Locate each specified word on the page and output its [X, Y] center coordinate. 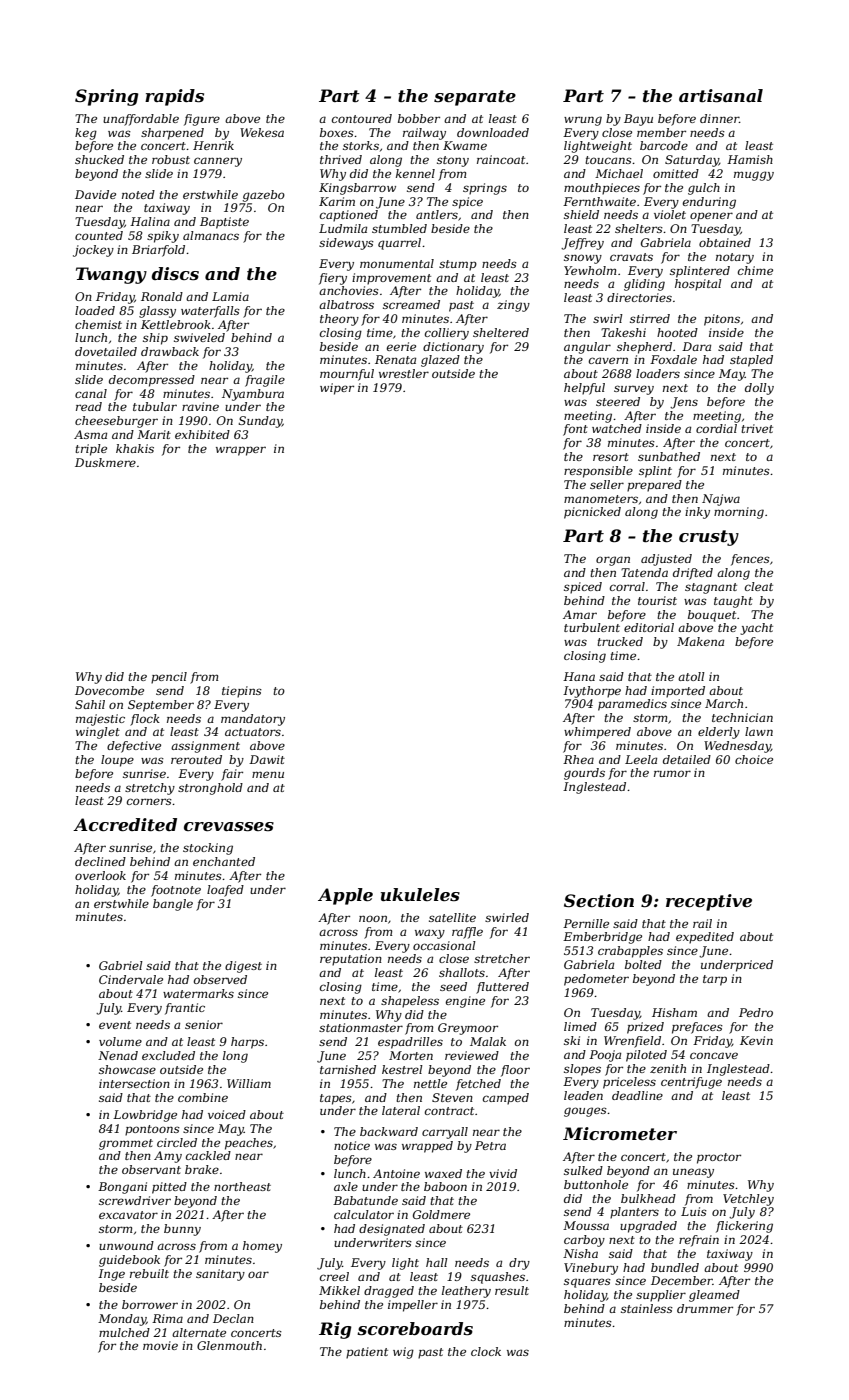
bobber [419, 118]
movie [160, 1345]
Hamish [750, 159]
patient [367, 1353]
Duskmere [105, 462]
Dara [696, 346]
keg [86, 134]
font [575, 430]
